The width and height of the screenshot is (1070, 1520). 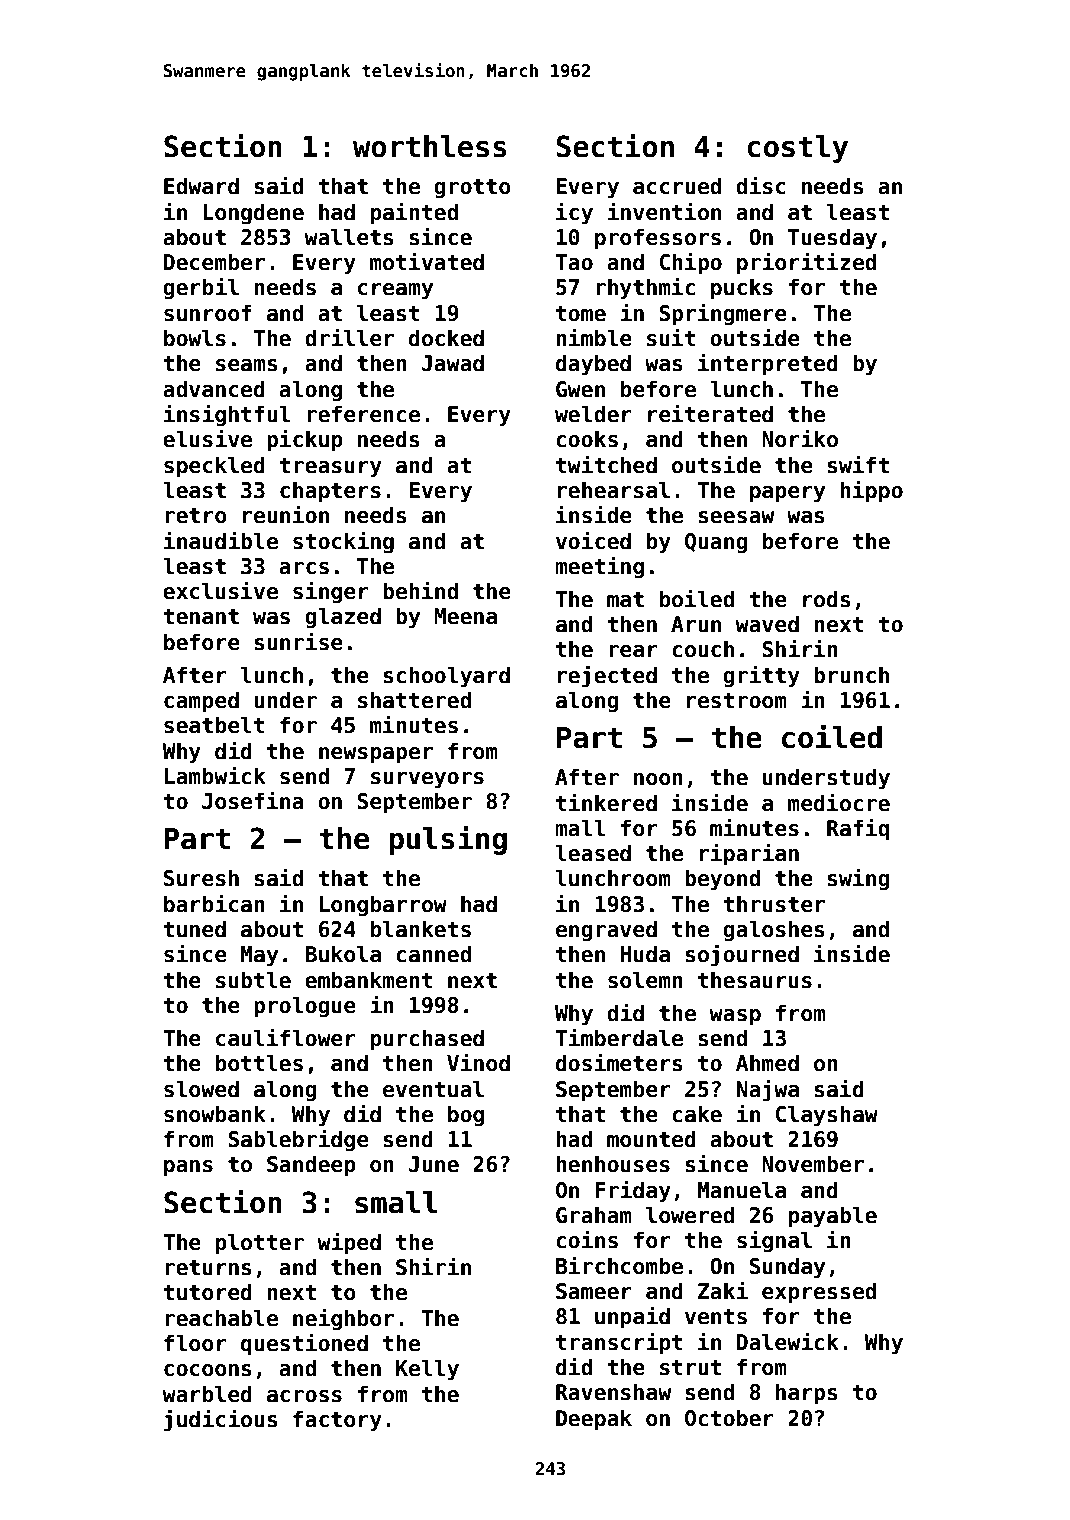 I want to click on worthless, so click(x=430, y=146).
